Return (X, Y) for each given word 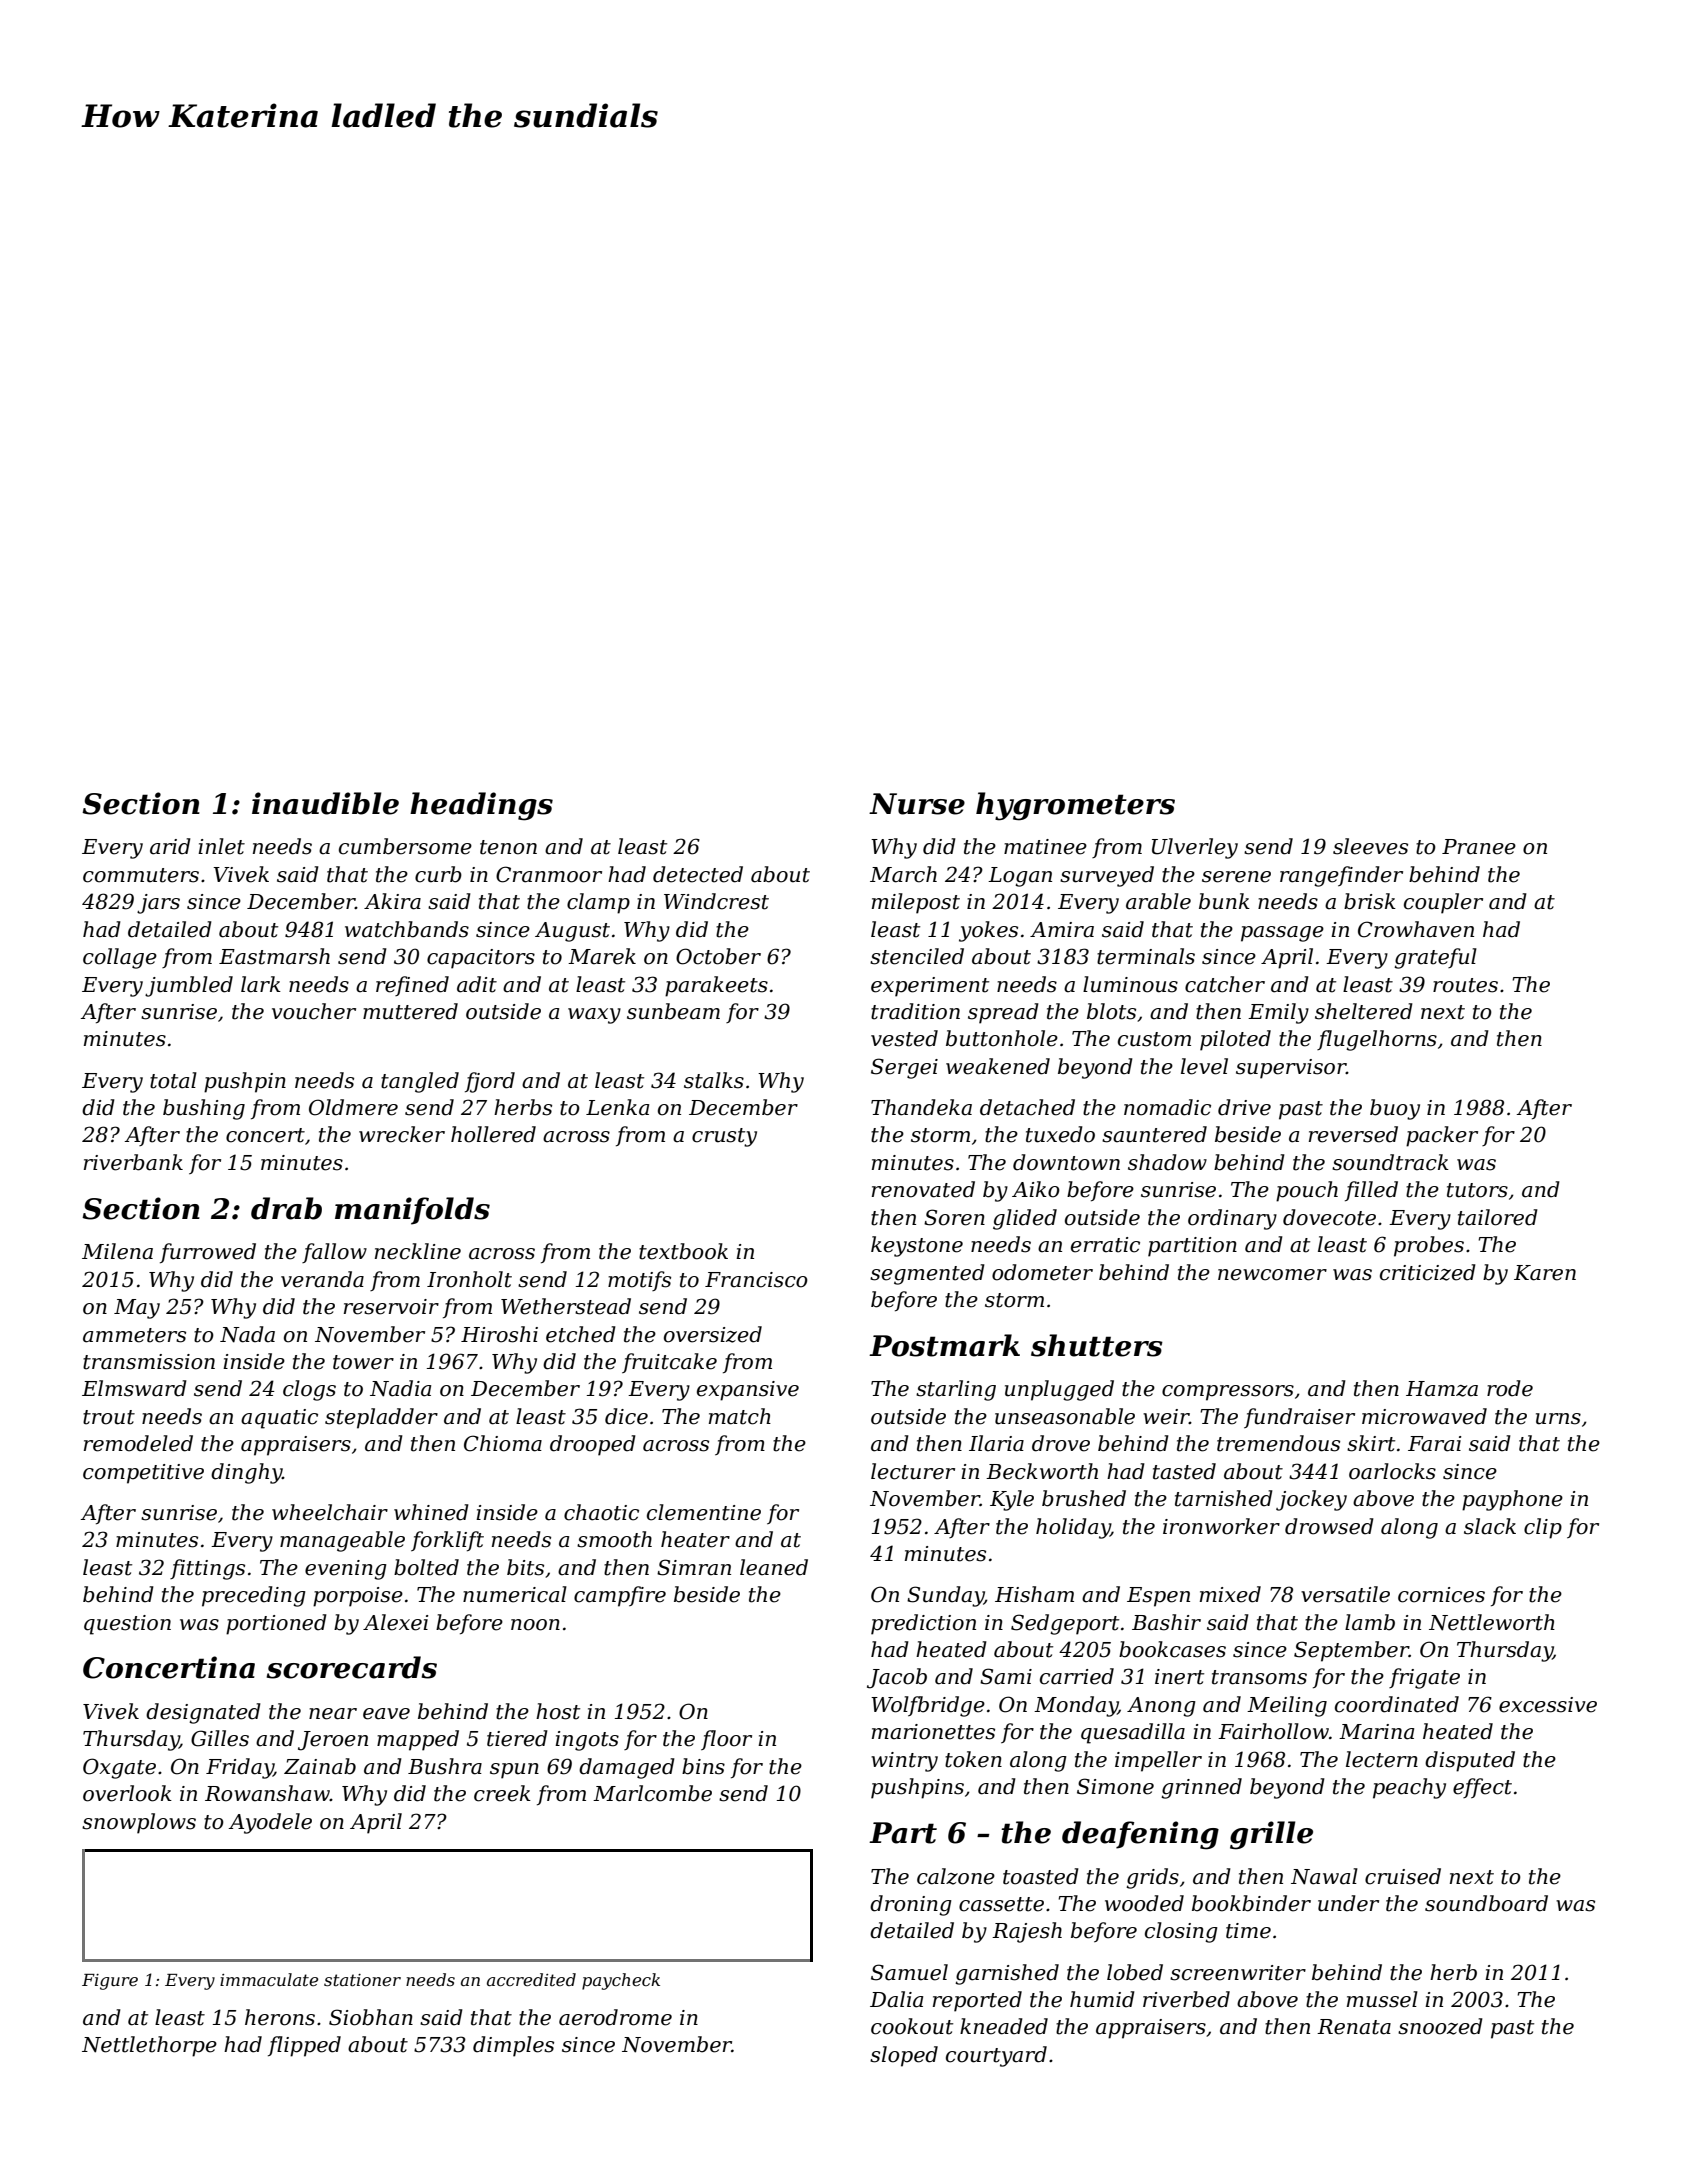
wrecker (402, 1134)
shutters (1097, 1345)
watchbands (407, 929)
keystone (917, 1246)
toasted (1041, 1876)
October (718, 956)
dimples (513, 2046)
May (137, 1309)
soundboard (1486, 1903)
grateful (1435, 958)
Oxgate (119, 1768)
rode (1510, 1388)
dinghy (246, 1473)
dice (626, 1416)
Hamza (1442, 1389)
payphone (1512, 1500)
